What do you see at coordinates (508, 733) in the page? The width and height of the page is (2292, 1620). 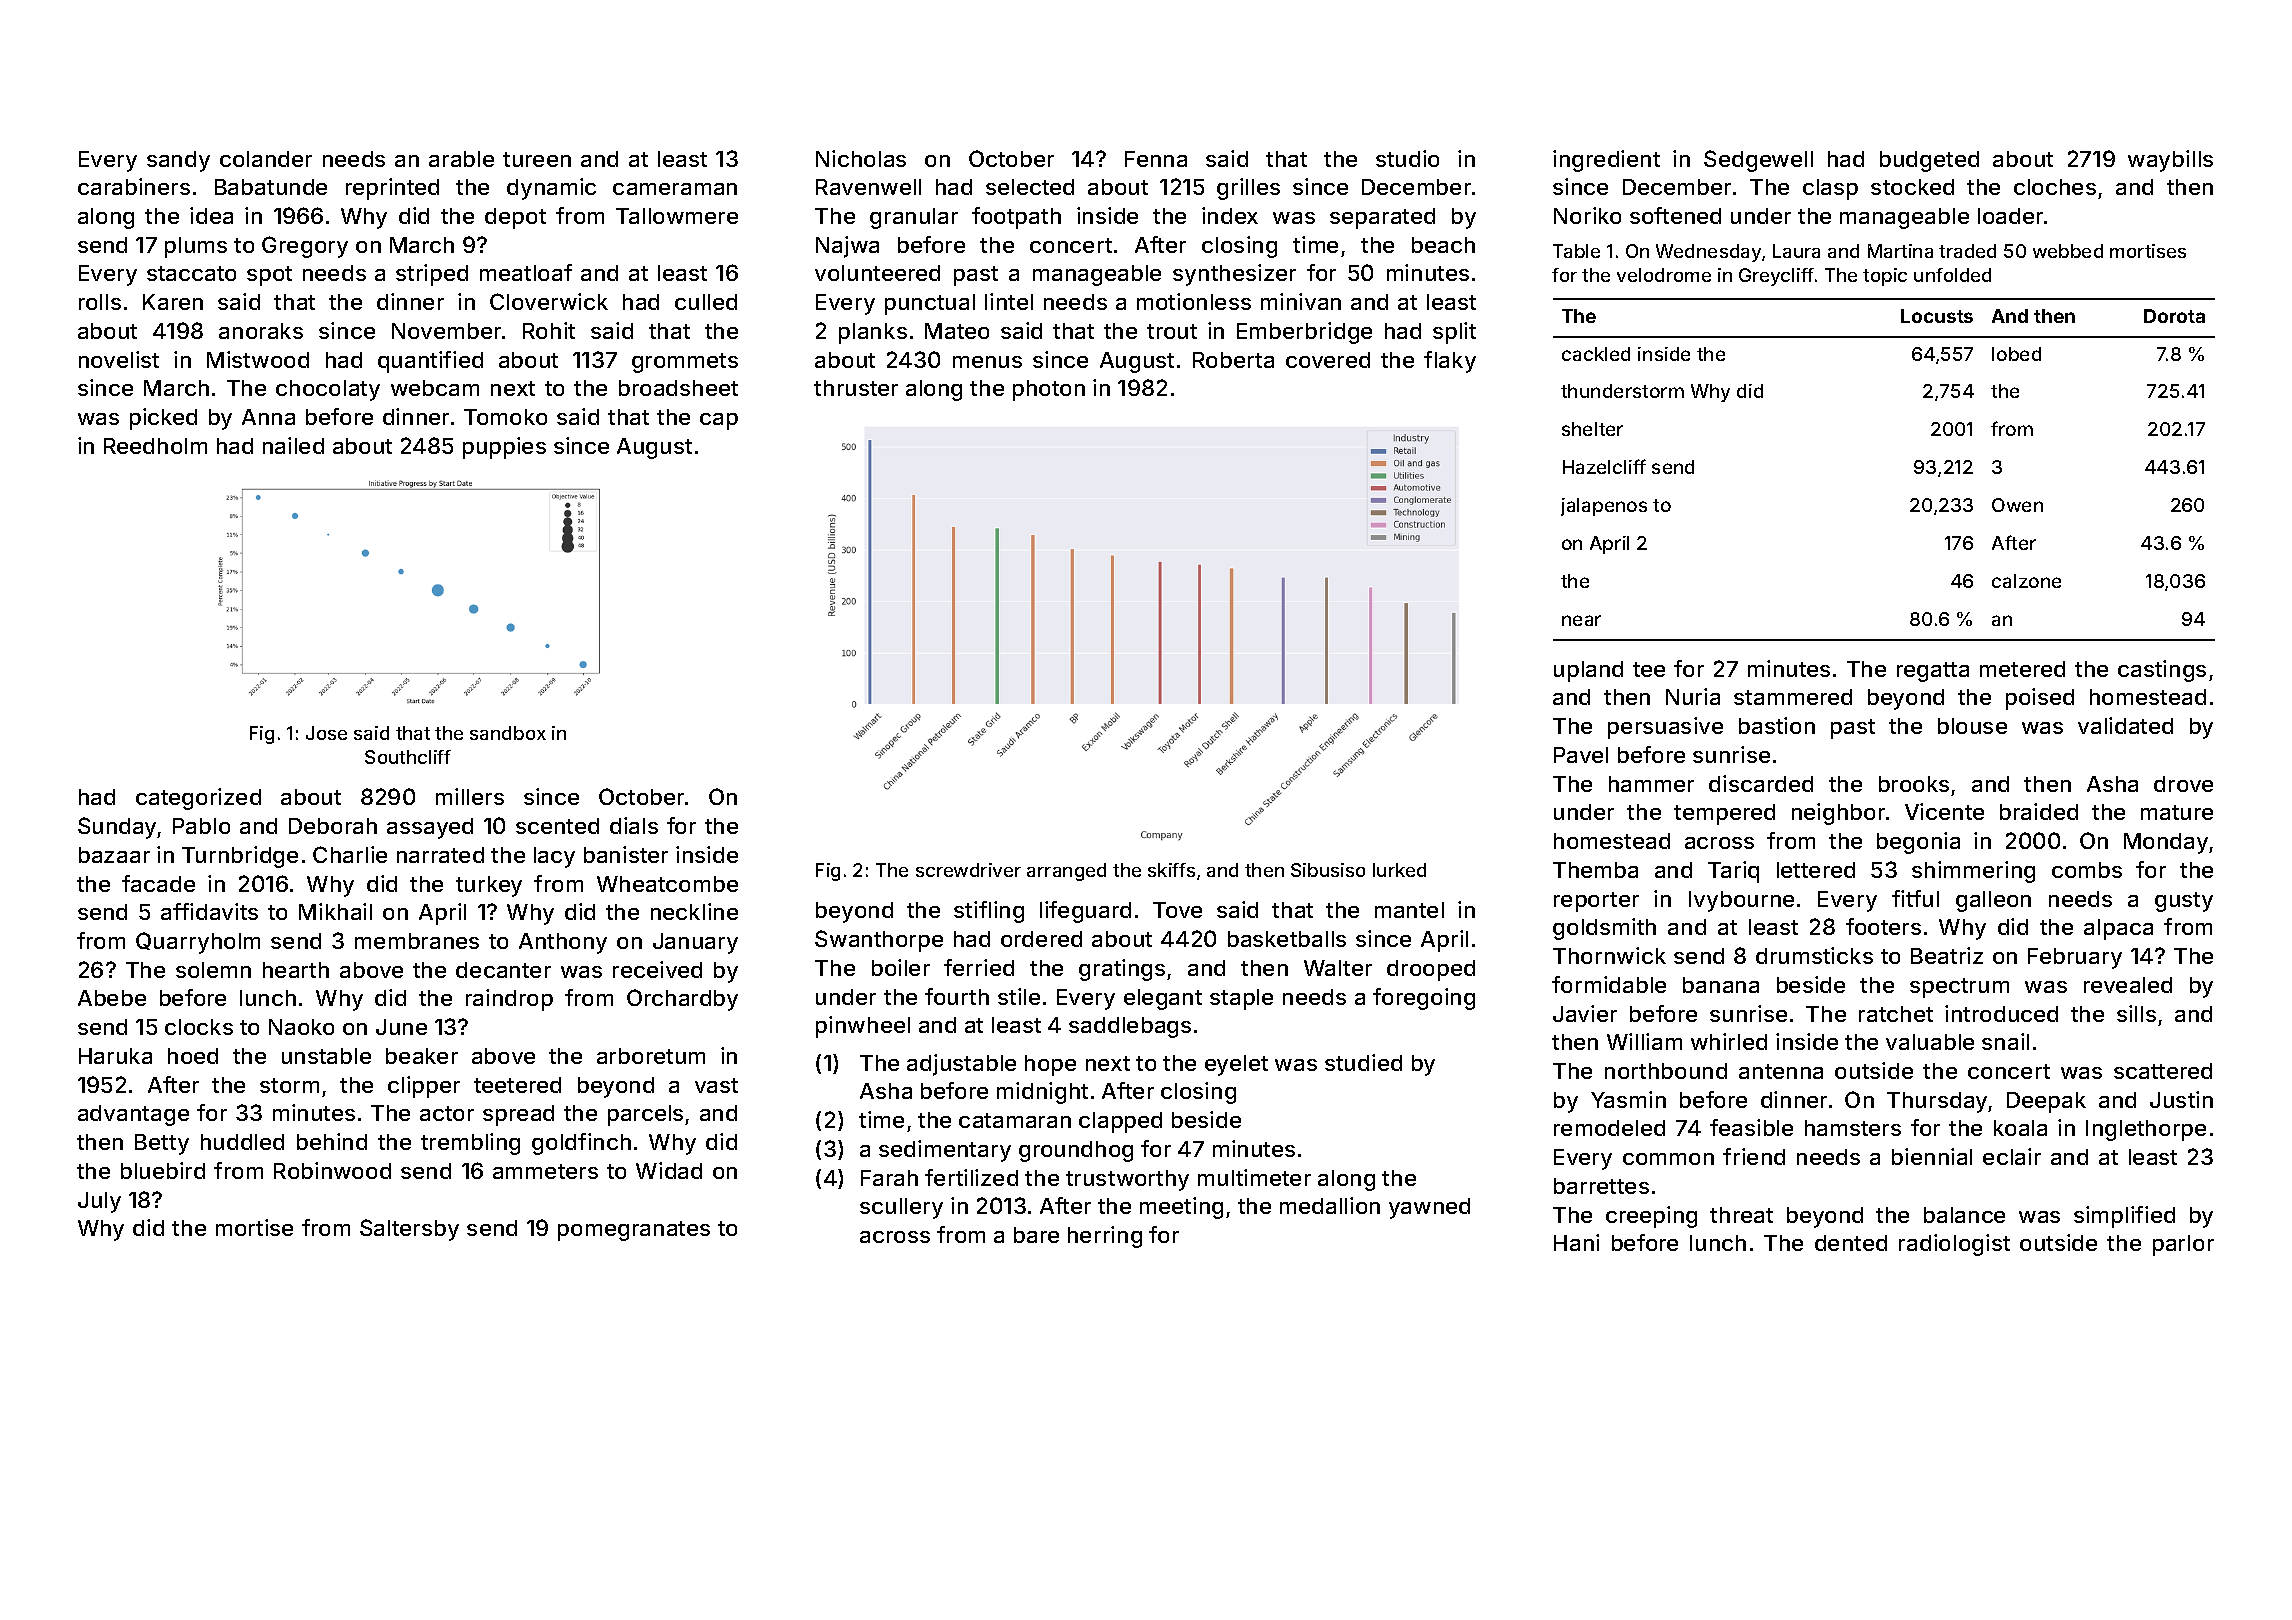 I see `sandbox` at bounding box center [508, 733].
